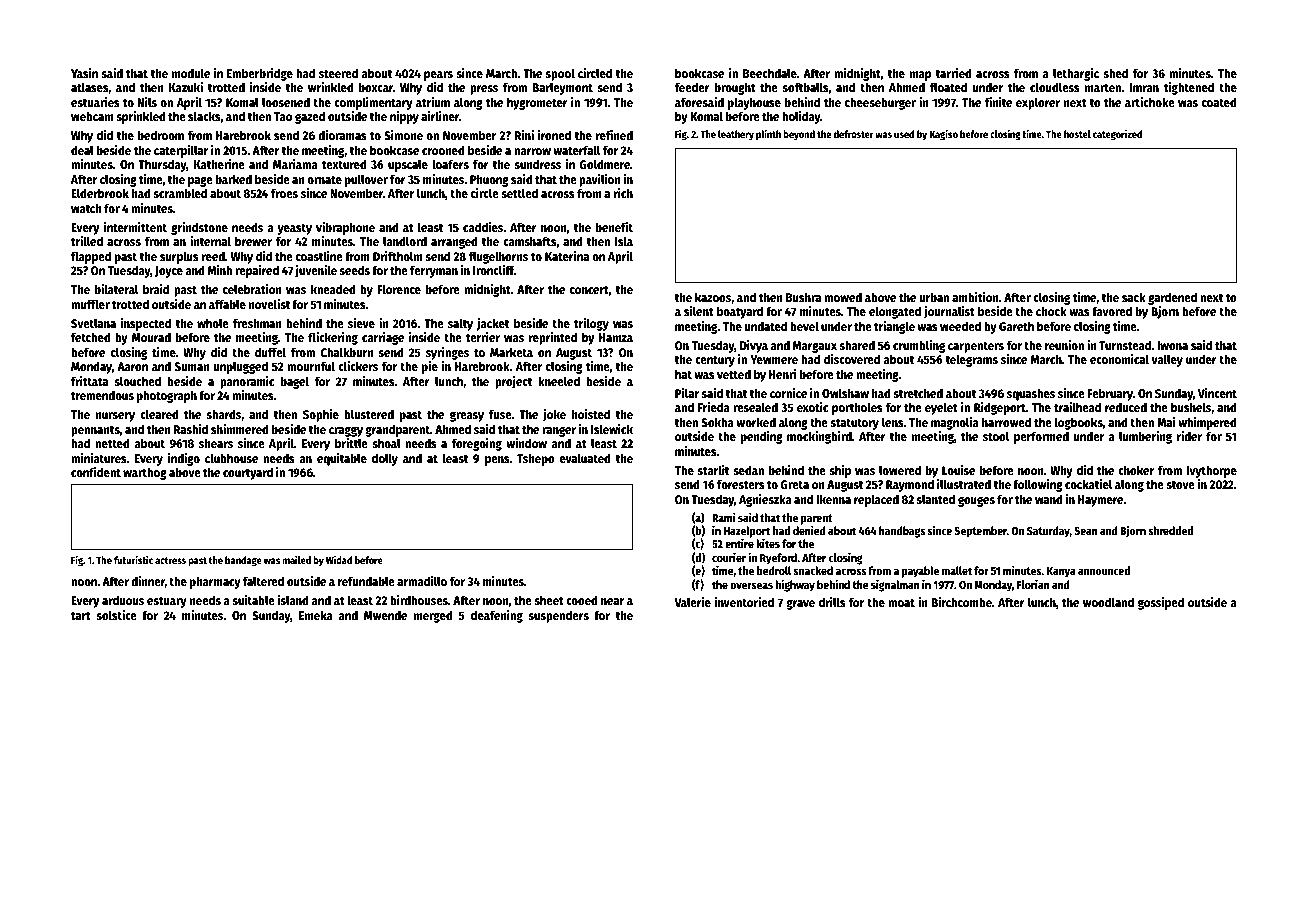 The image size is (1308, 924). Describe the element at coordinates (1189, 88) in the screenshot. I see `tightened` at that location.
